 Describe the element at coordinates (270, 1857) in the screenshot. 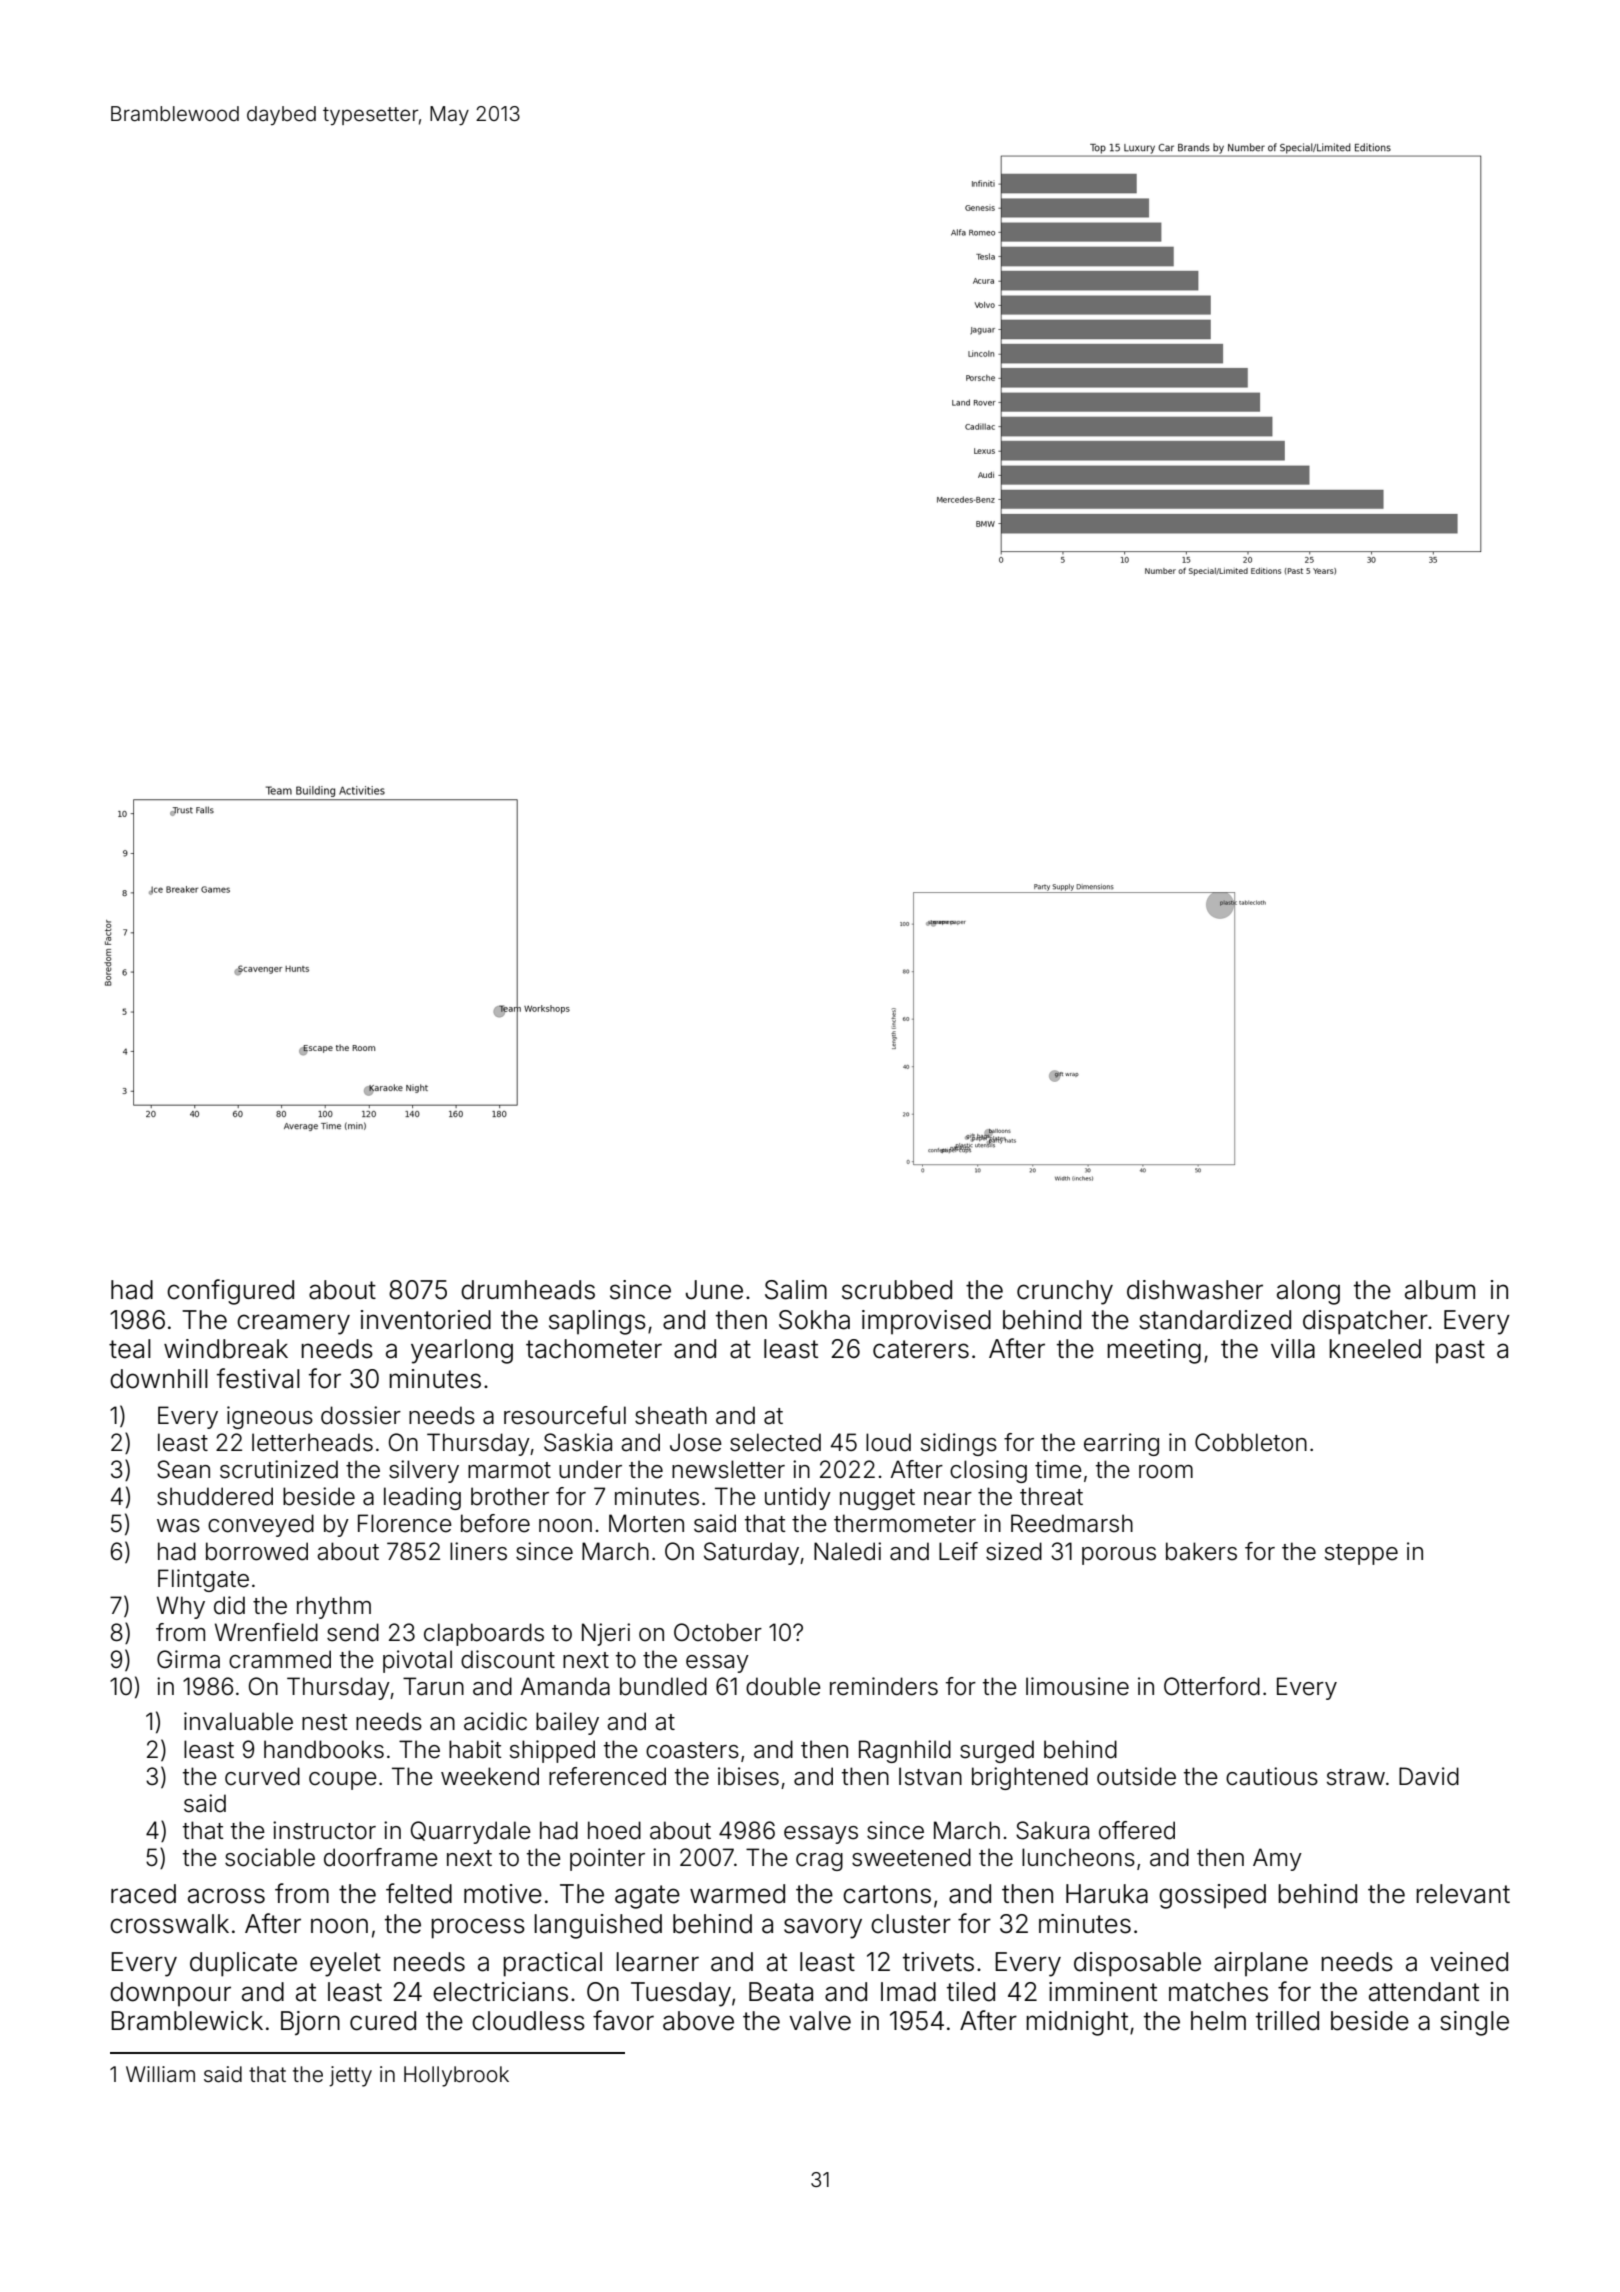

I see `sociable` at that location.
